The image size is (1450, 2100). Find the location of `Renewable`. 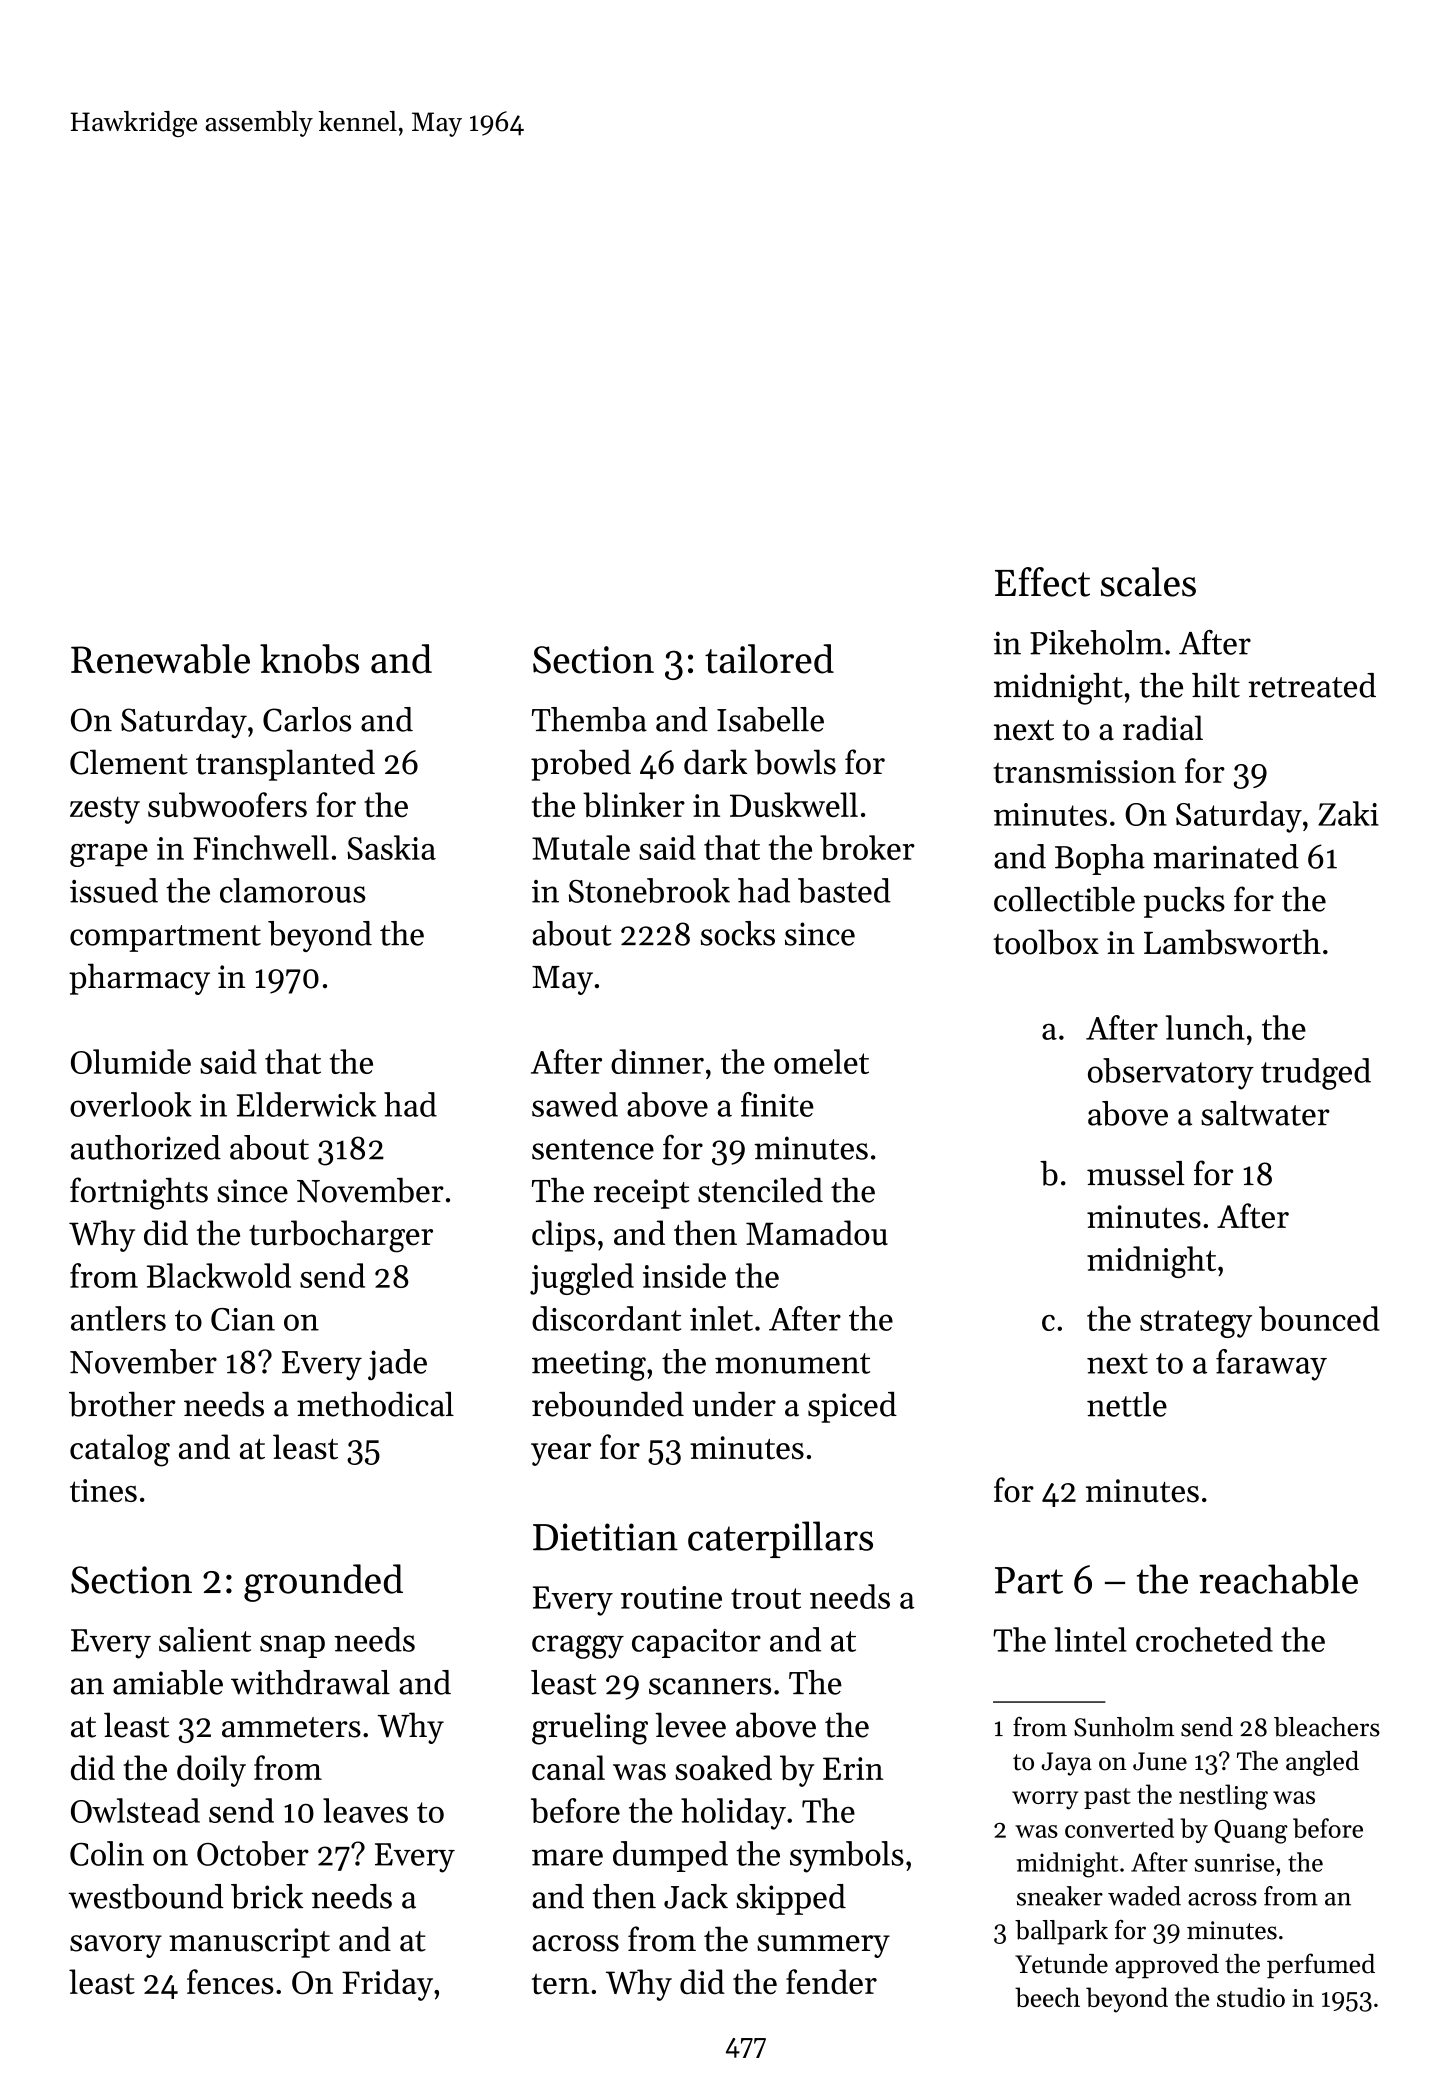

Renewable is located at coordinates (160, 659).
